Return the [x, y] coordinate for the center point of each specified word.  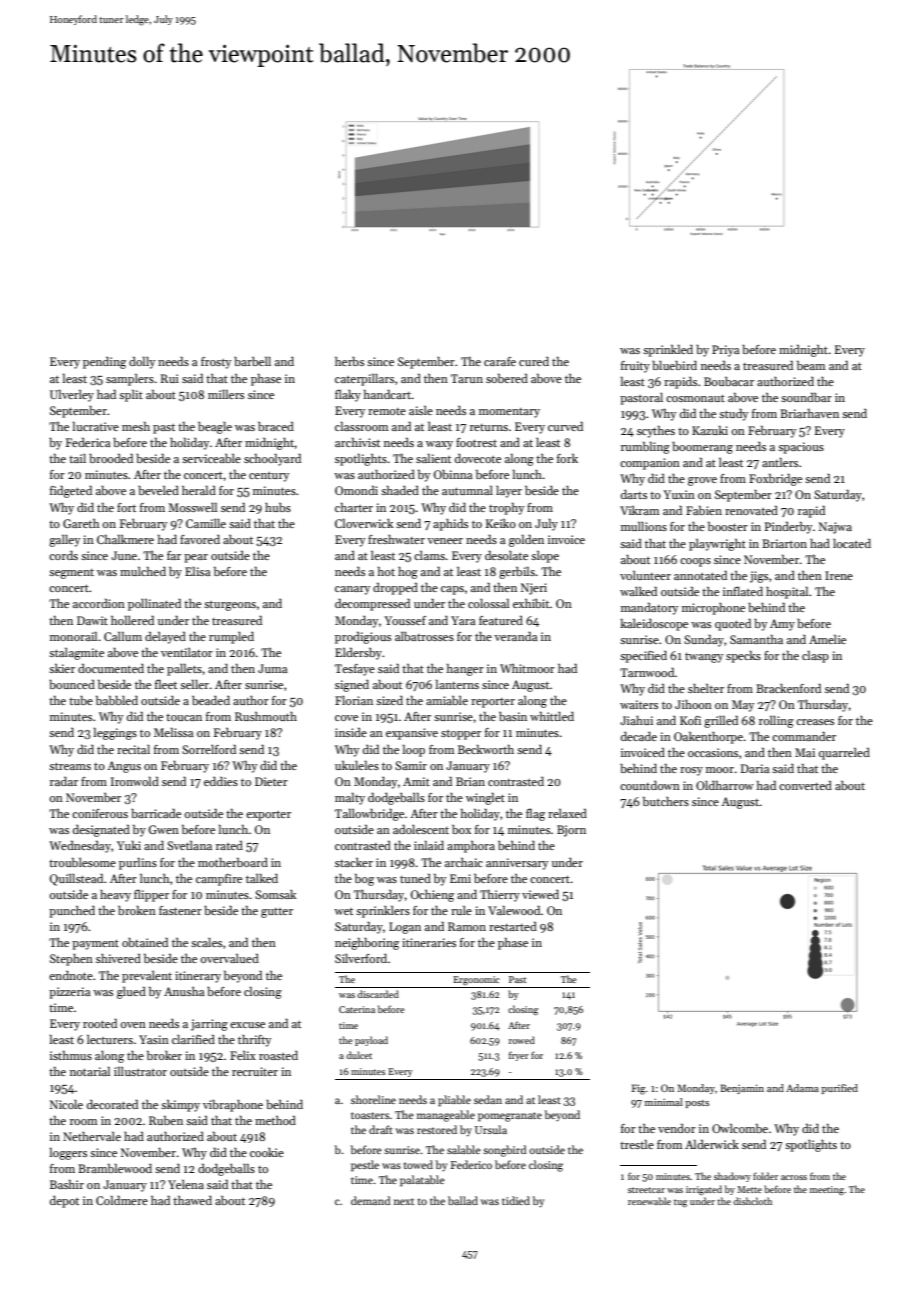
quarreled [844, 754]
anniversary [517, 864]
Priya [726, 351]
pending [104, 363]
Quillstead [76, 880]
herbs [349, 361]
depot [64, 1202]
